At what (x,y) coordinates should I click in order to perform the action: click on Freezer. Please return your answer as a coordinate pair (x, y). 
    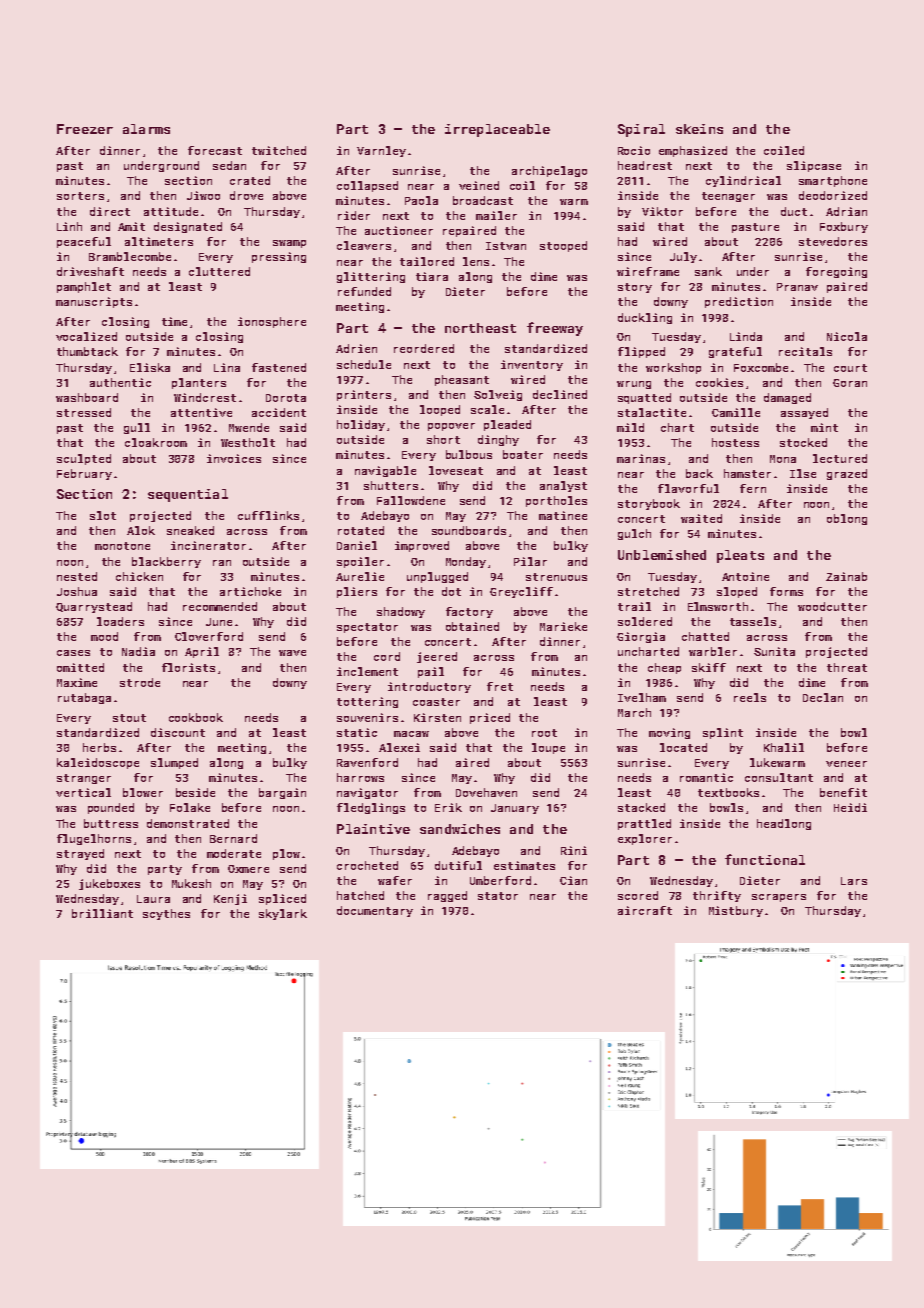
    Looking at the image, I should click on (85, 129).
